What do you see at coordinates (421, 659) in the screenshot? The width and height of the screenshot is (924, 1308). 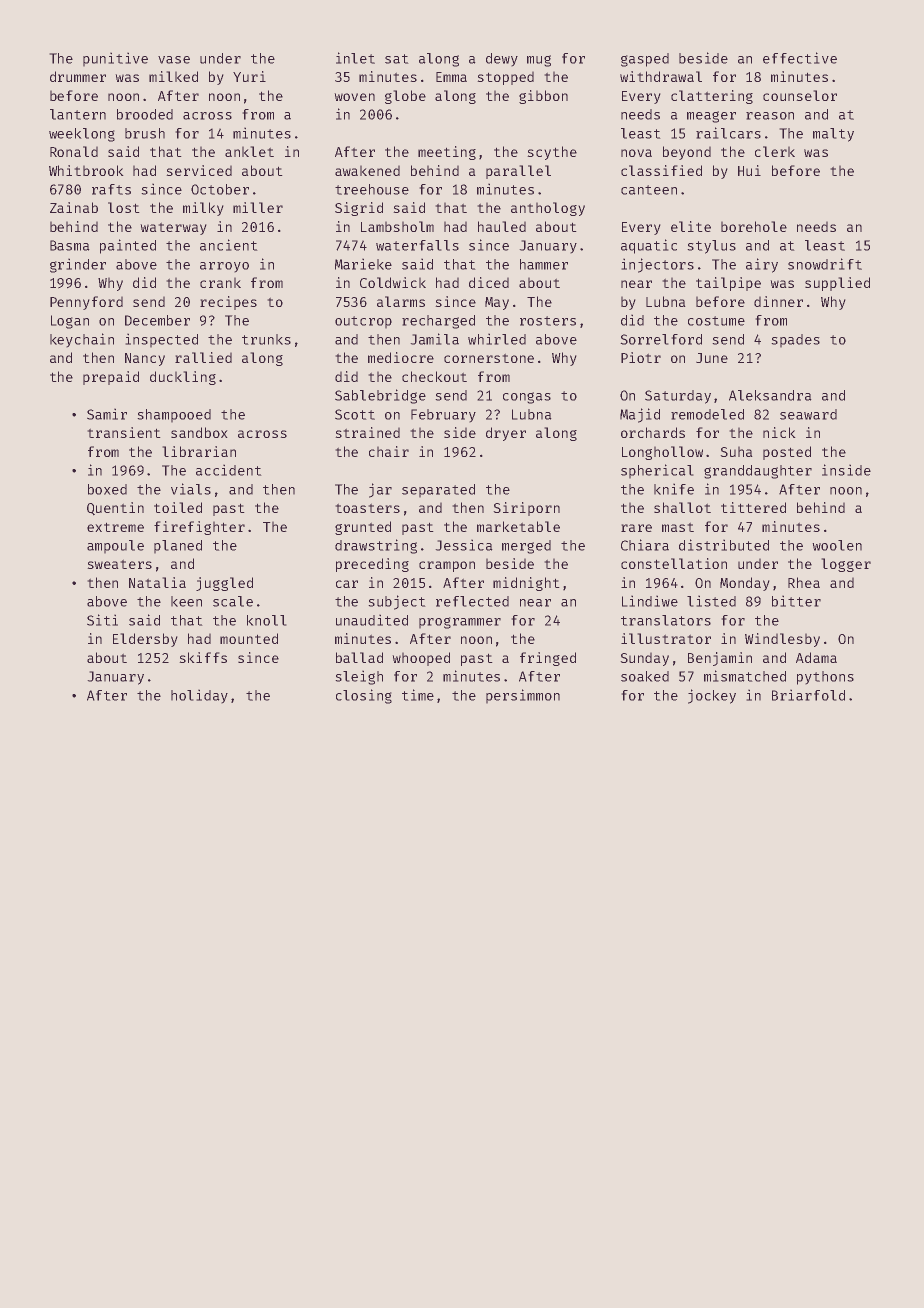 I see `whooped` at bounding box center [421, 659].
